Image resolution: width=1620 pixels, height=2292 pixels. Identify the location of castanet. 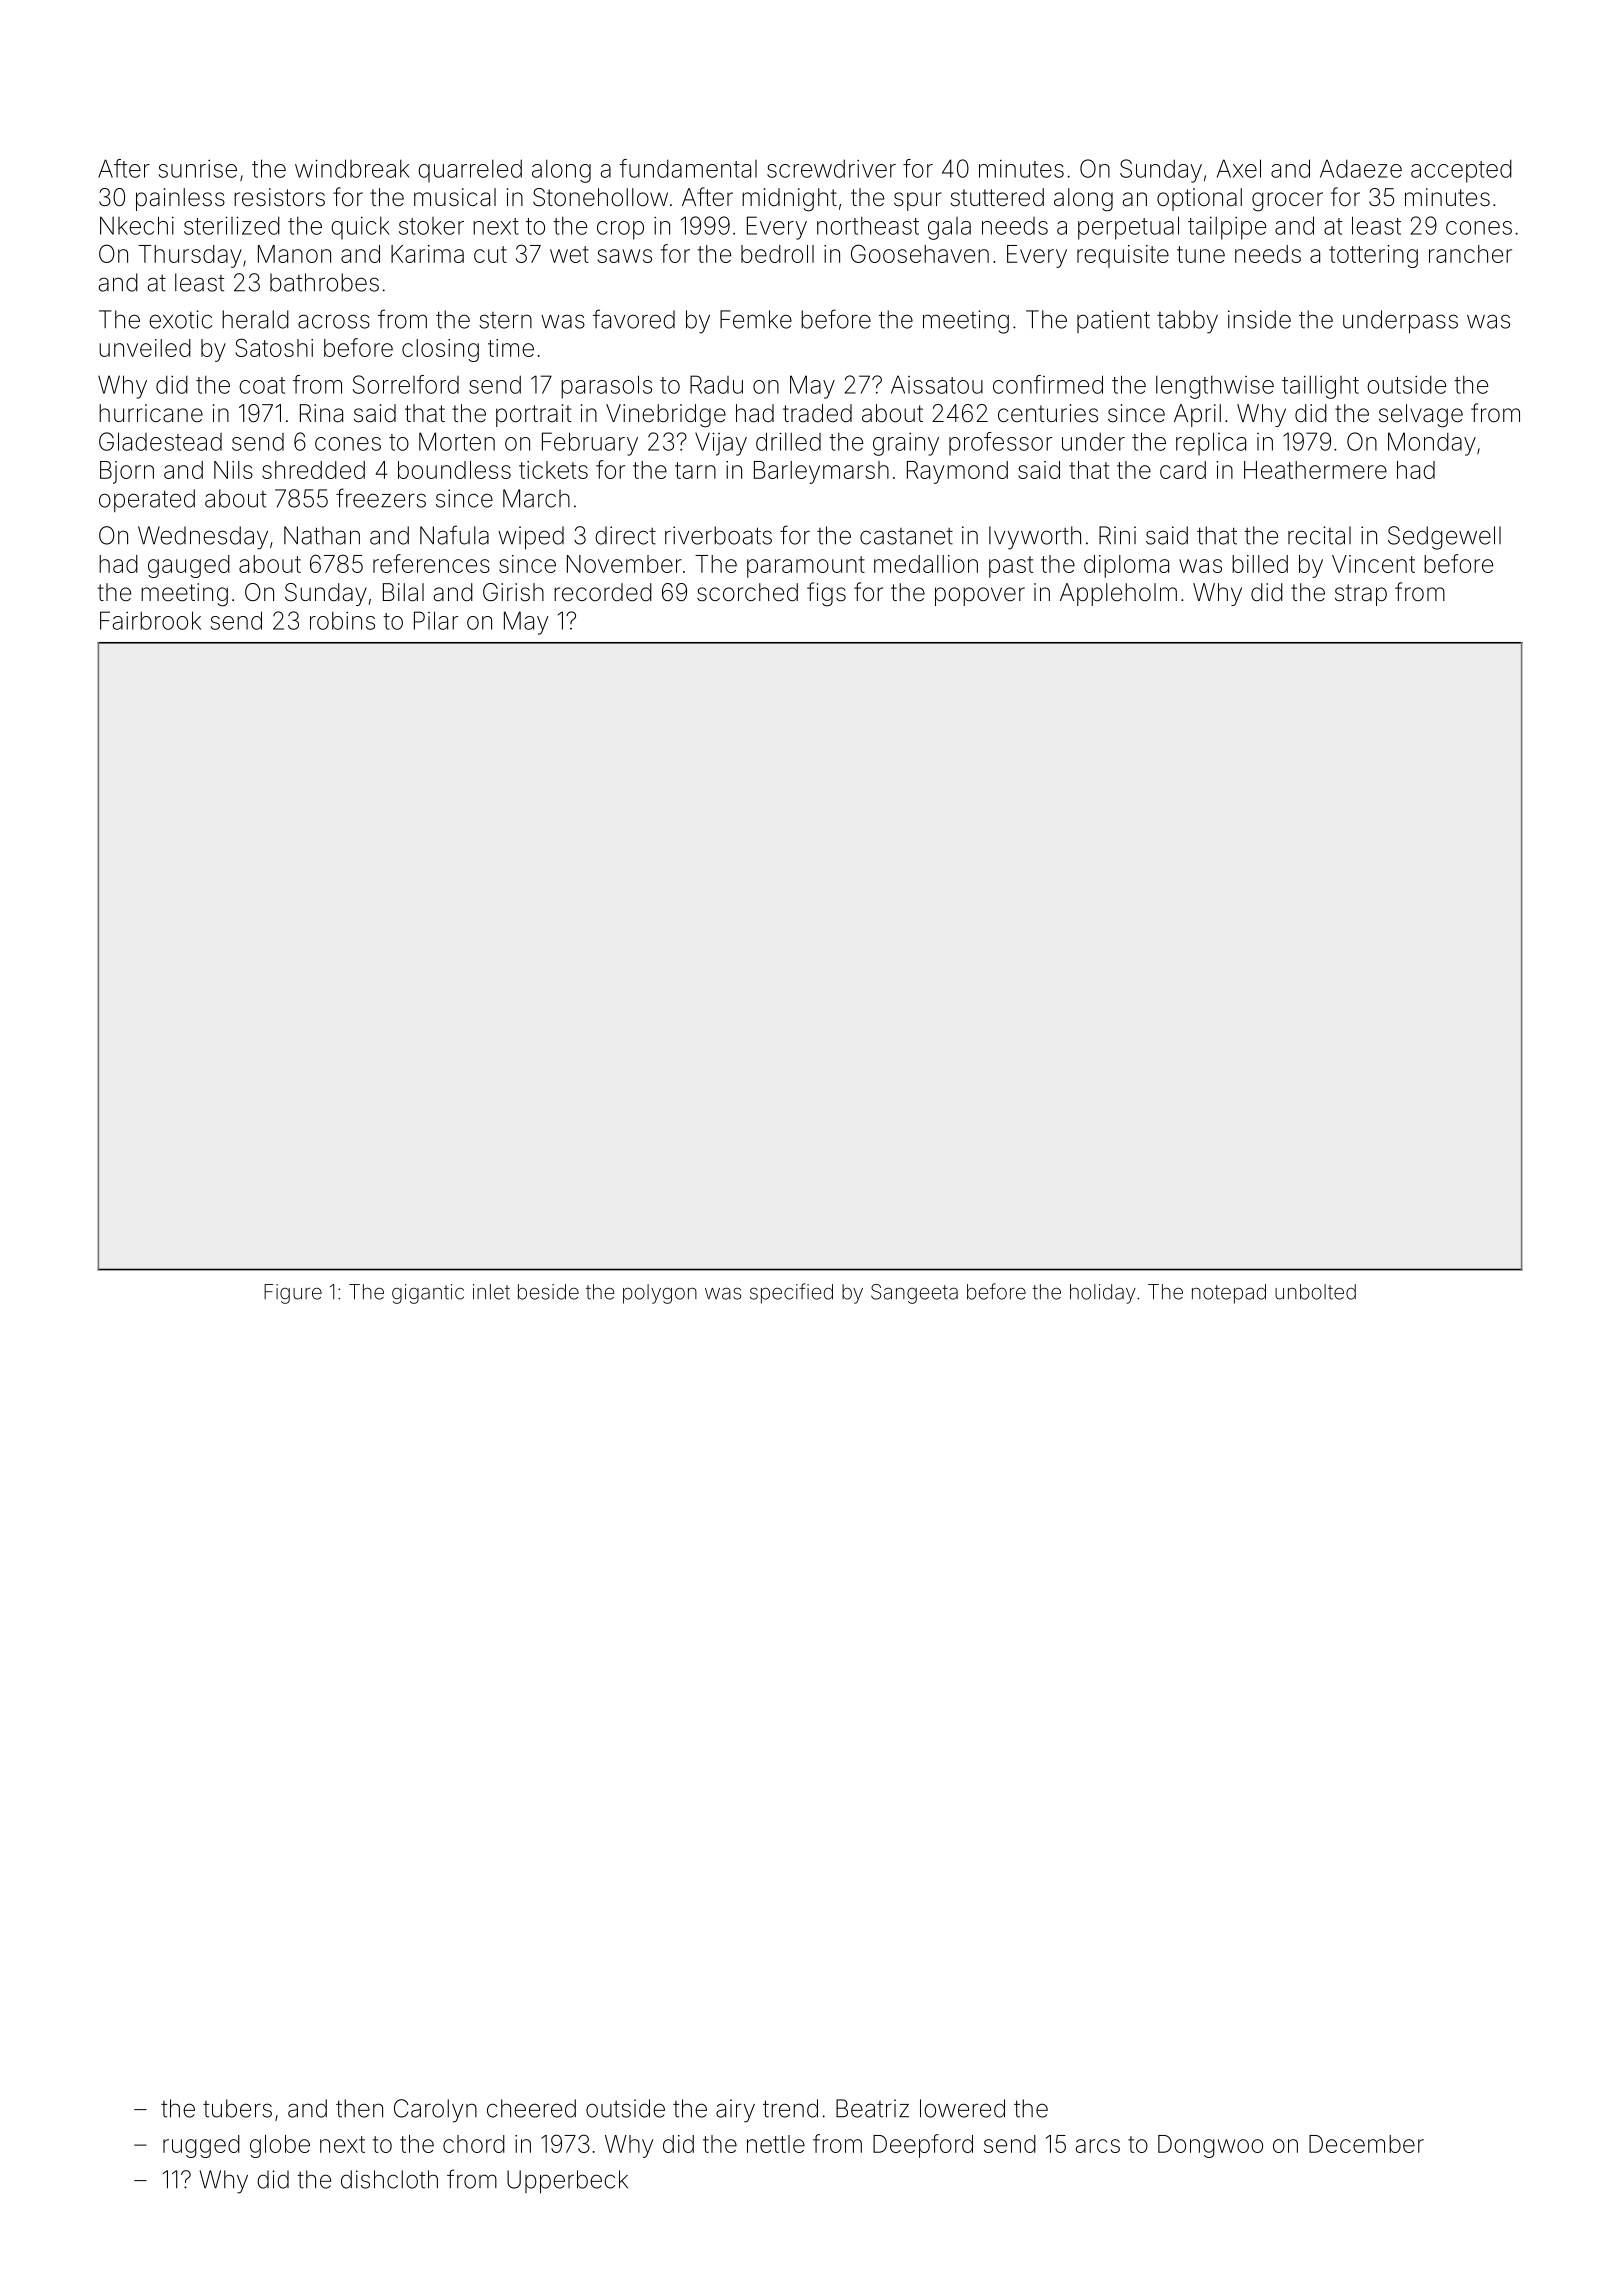
(906, 536).
